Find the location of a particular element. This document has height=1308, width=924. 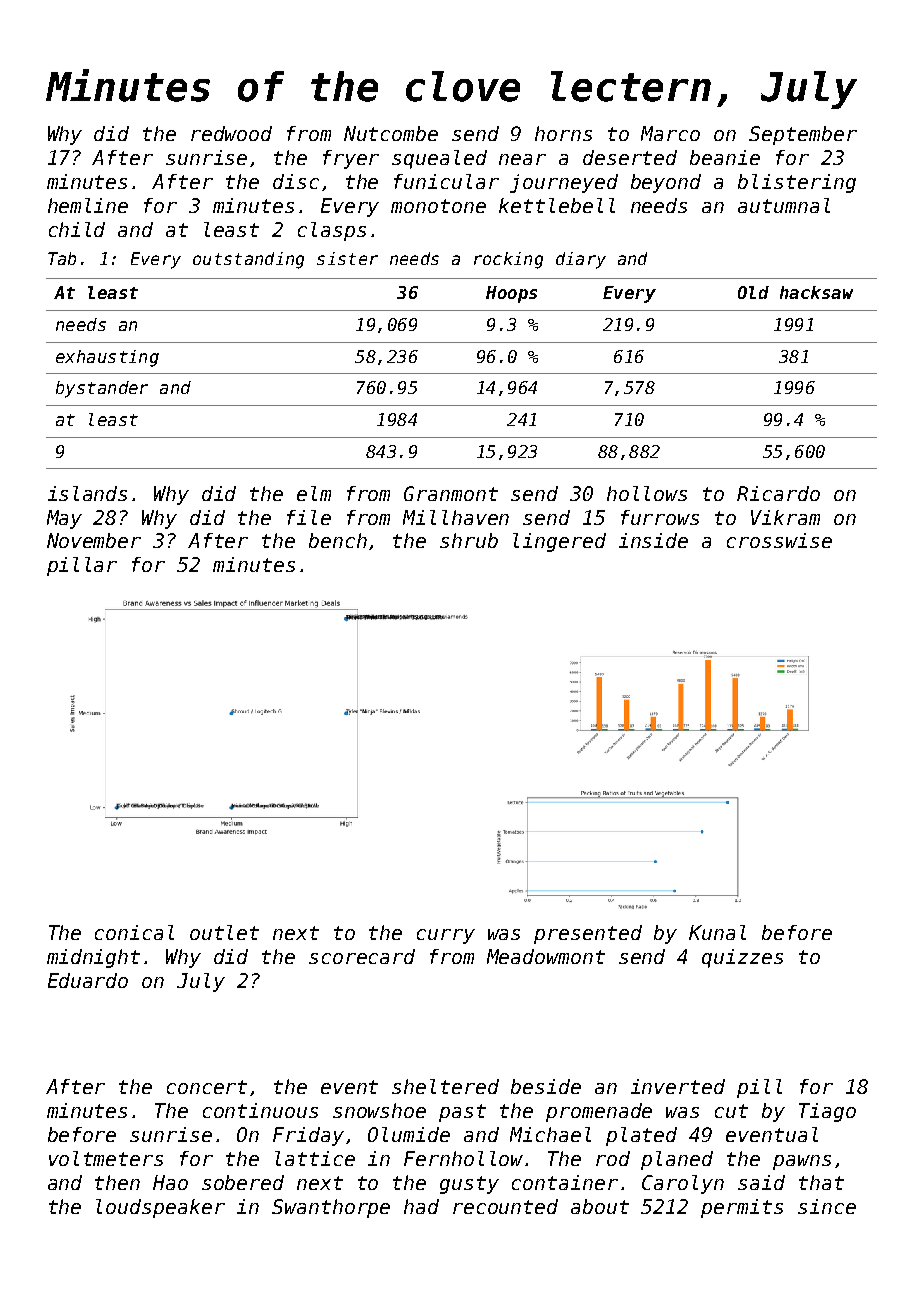

beanie is located at coordinates (725, 157).
